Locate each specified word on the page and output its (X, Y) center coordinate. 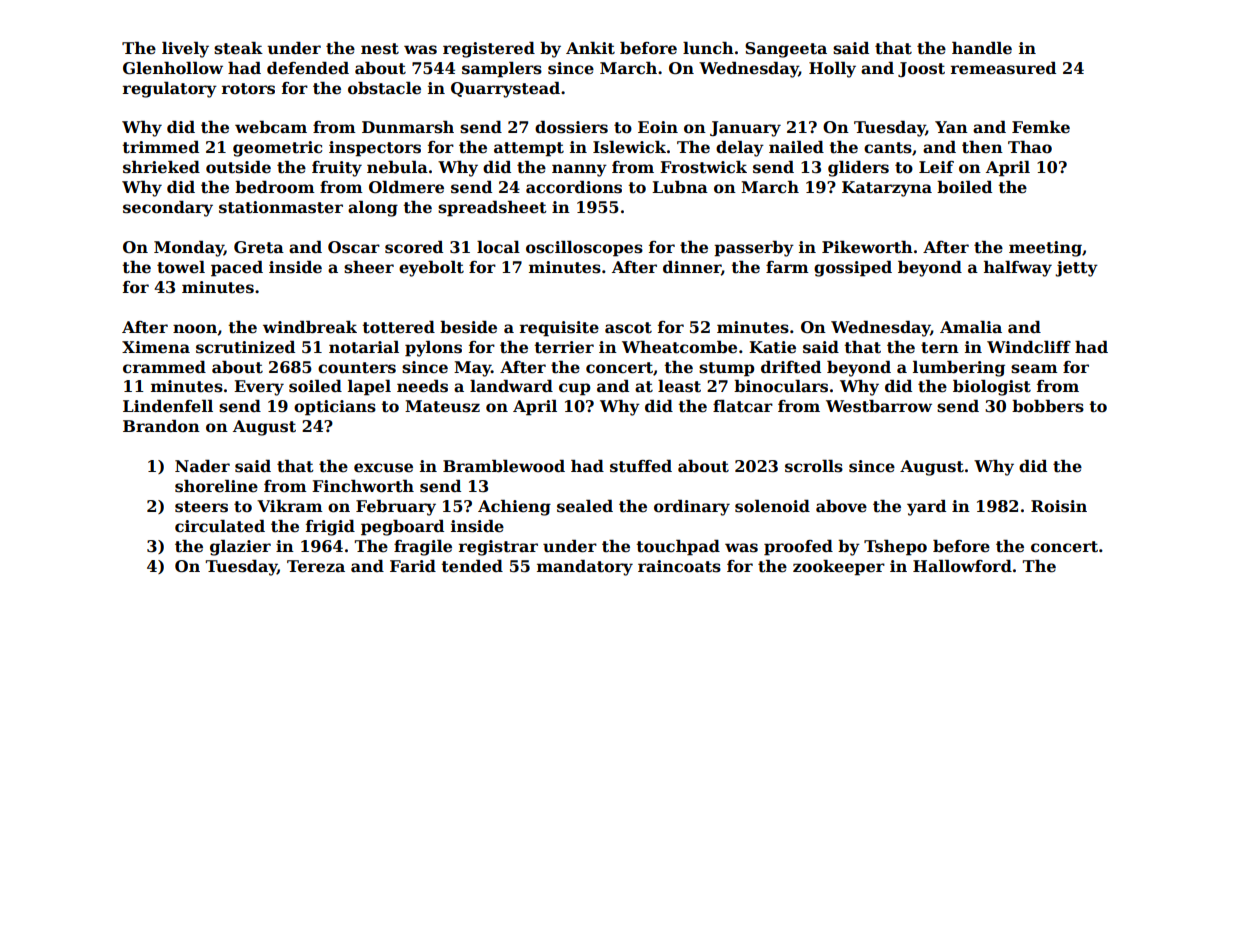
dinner (692, 268)
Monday (189, 249)
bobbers (1048, 406)
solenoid (772, 506)
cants (888, 148)
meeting (1045, 249)
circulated (220, 526)
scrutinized (245, 347)
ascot (628, 328)
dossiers (571, 127)
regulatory (170, 90)
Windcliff (1029, 347)
